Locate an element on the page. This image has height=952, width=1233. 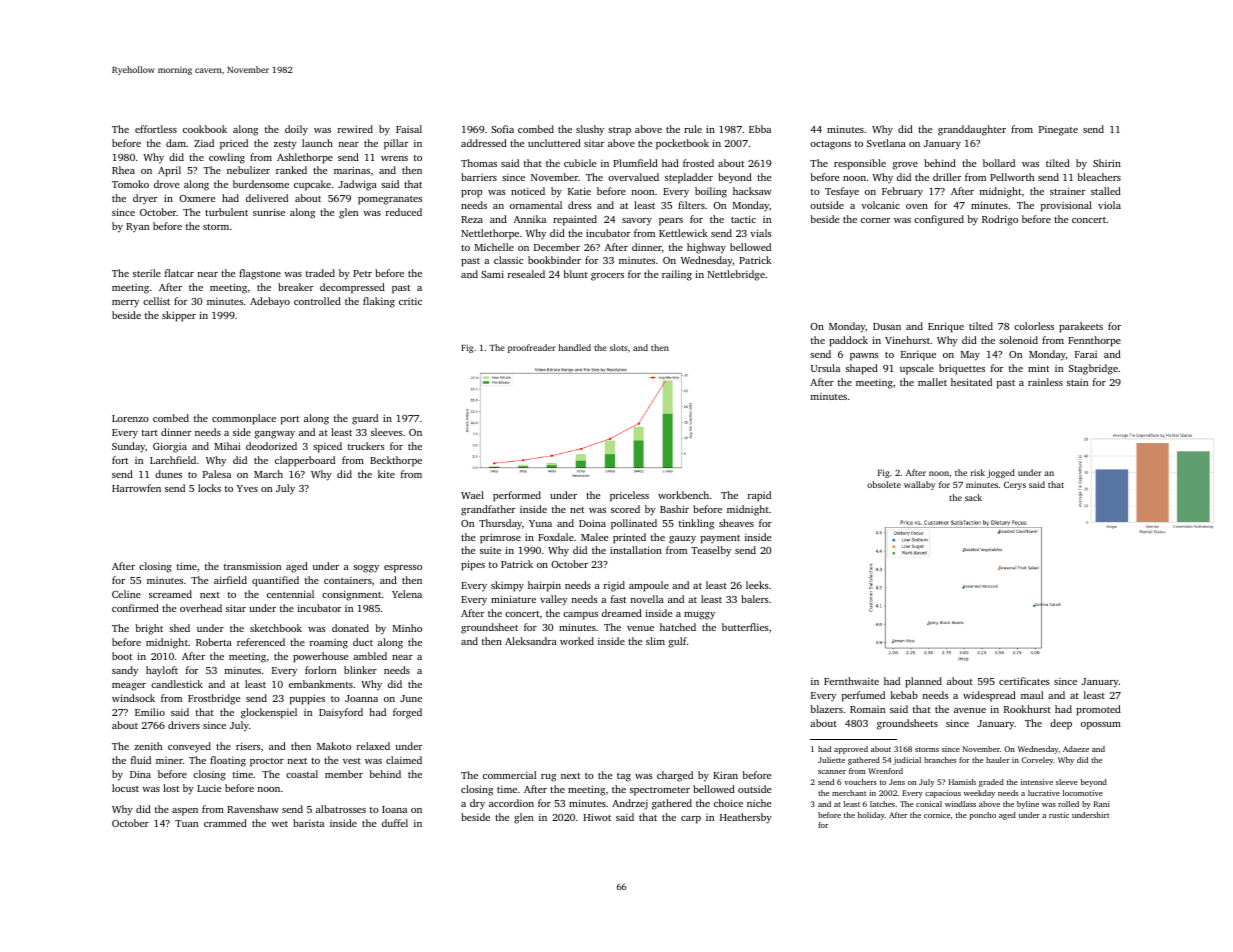
transmission is located at coordinates (252, 566).
